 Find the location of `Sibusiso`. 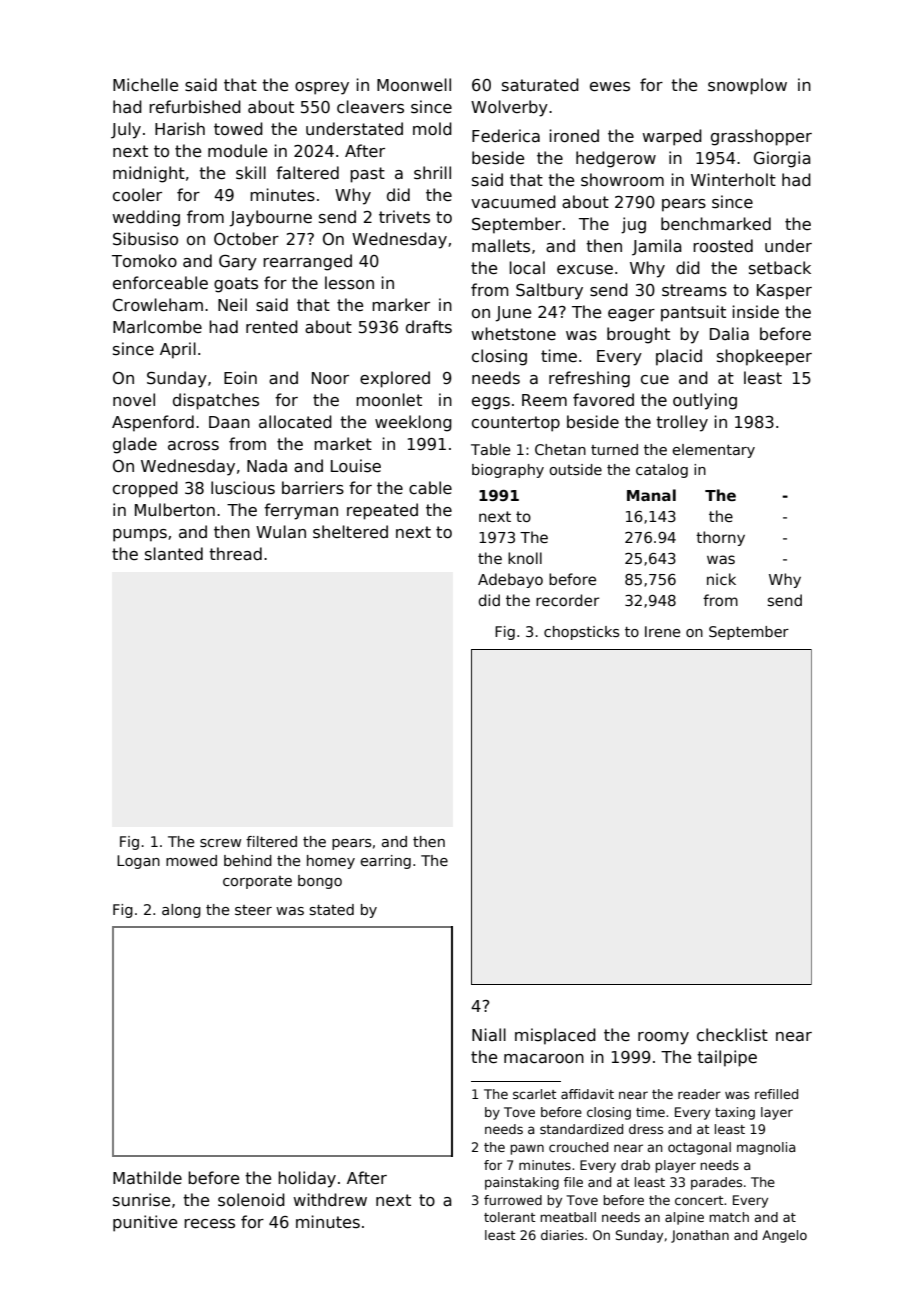

Sibusiso is located at coordinates (145, 239).
